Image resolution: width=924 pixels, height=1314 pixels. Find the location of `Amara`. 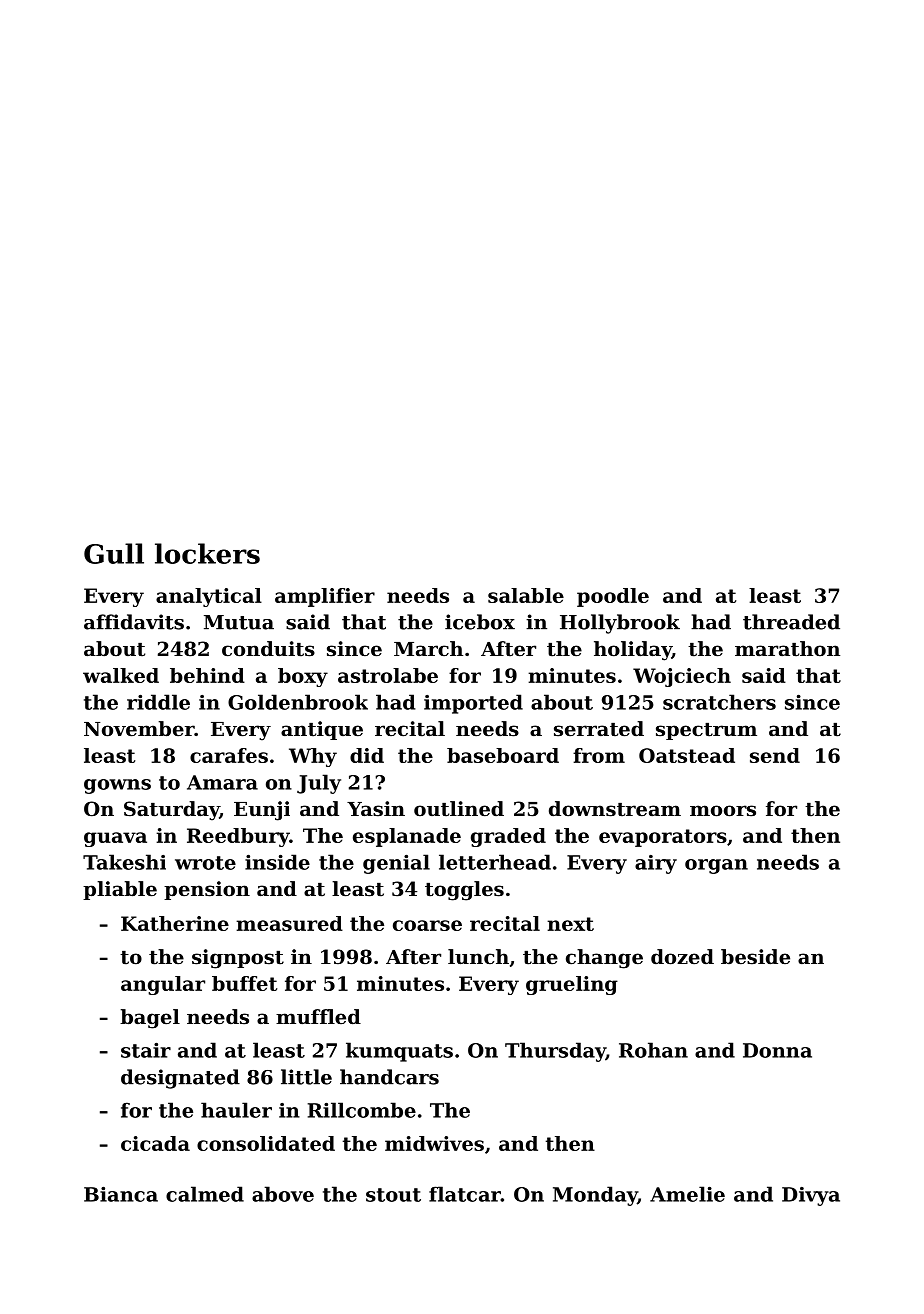

Amara is located at coordinates (222, 782).
